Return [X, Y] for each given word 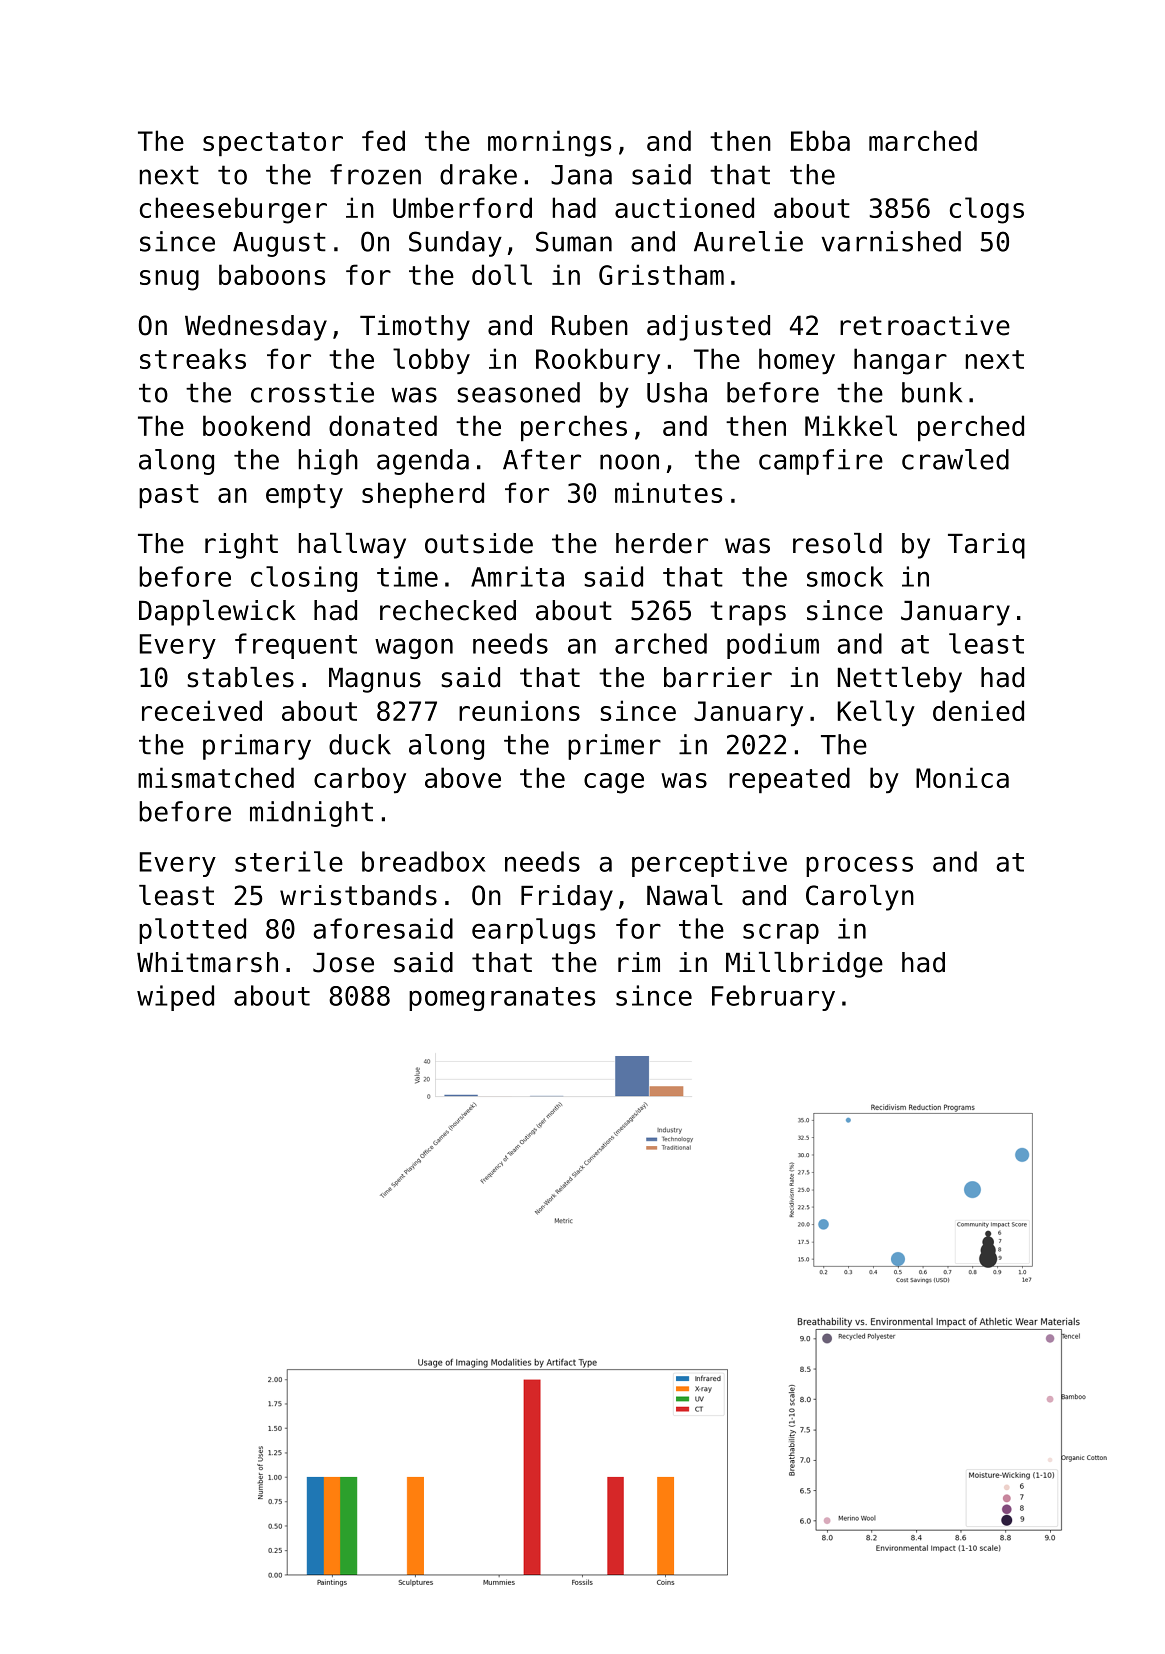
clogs [987, 210]
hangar [900, 361]
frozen [375, 174]
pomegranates [502, 999]
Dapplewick [217, 613]
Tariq [986, 546]
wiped [175, 998]
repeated [789, 780]
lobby [431, 361]
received [202, 710]
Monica [962, 777]
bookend [256, 425]
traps [748, 613]
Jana [581, 175]
